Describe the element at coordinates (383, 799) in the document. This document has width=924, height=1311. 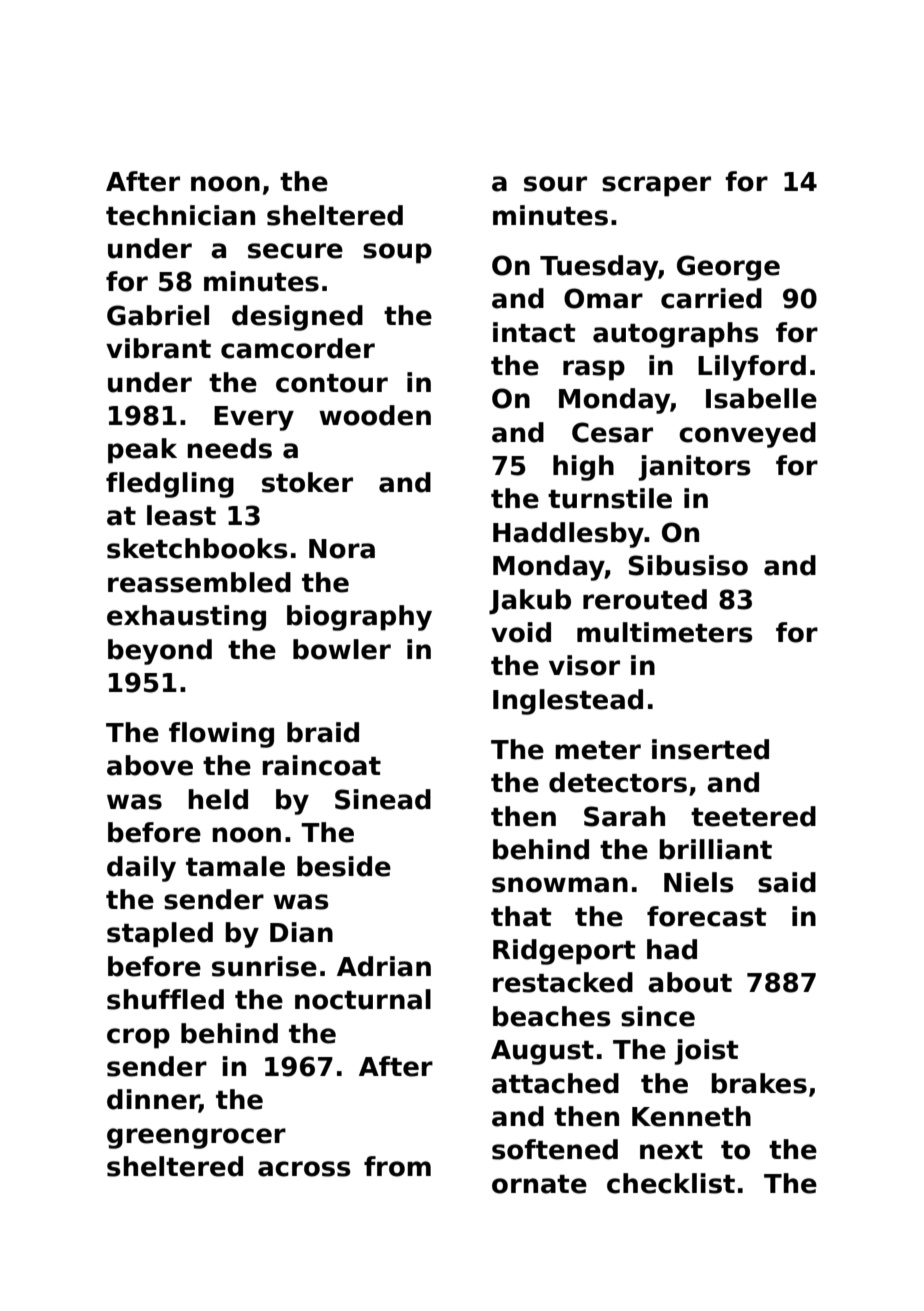
I see `Sinead` at that location.
